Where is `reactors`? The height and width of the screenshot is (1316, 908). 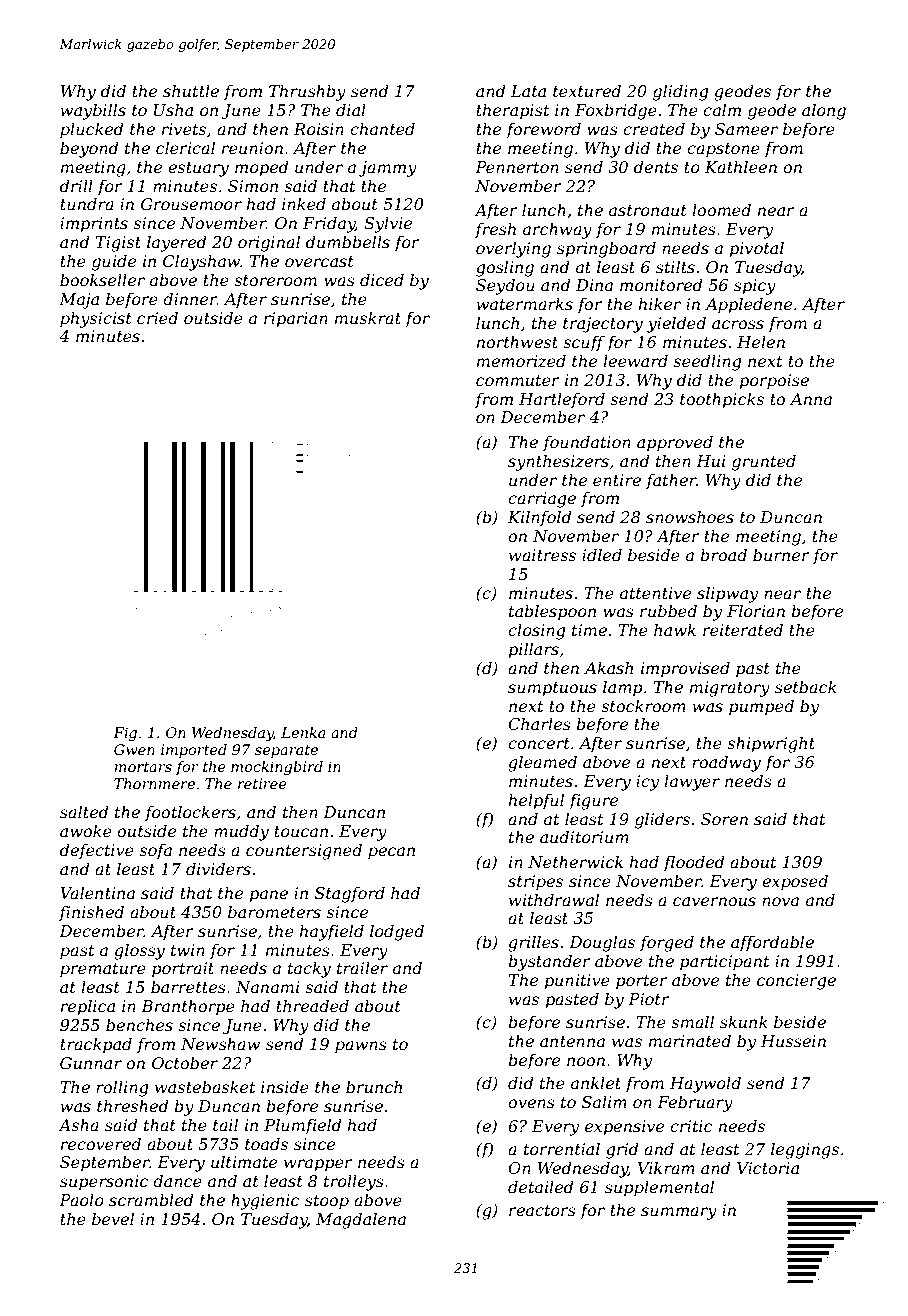 reactors is located at coordinates (542, 1210).
